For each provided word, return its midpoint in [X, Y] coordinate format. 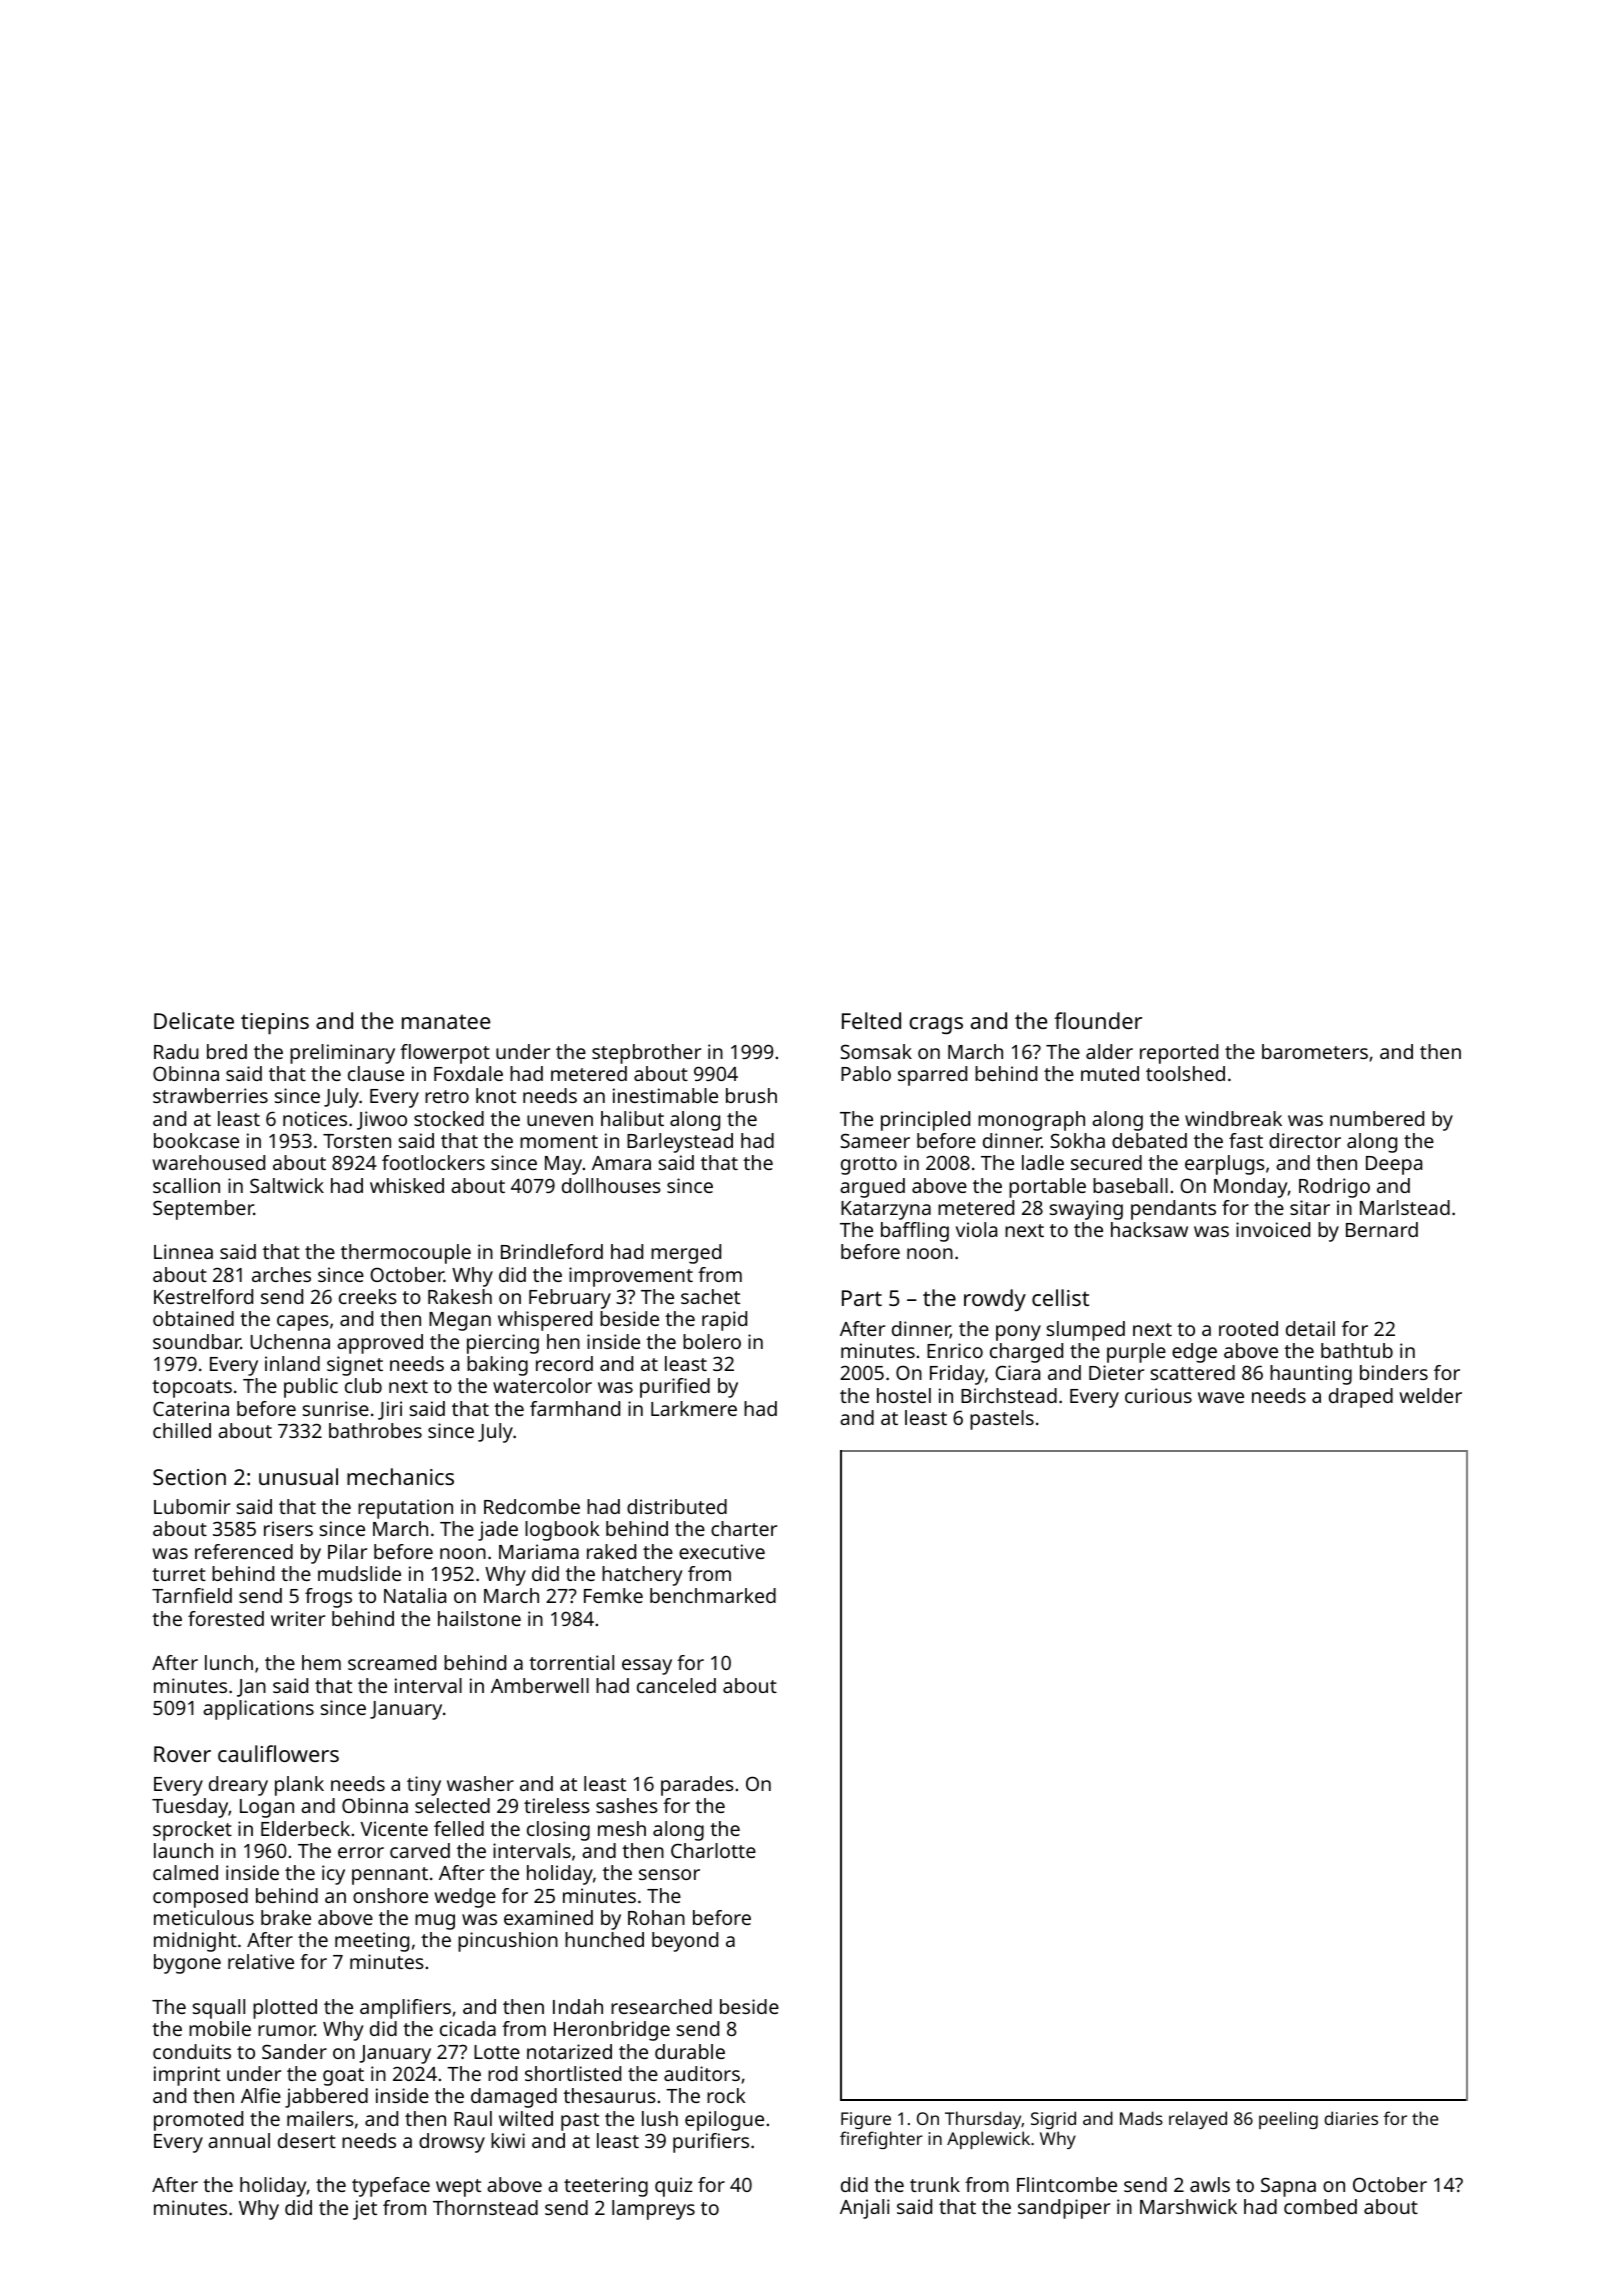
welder [1430, 1395]
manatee [446, 1021]
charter [744, 1528]
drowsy [452, 2143]
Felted [871, 1020]
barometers [1315, 1051]
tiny [424, 1786]
